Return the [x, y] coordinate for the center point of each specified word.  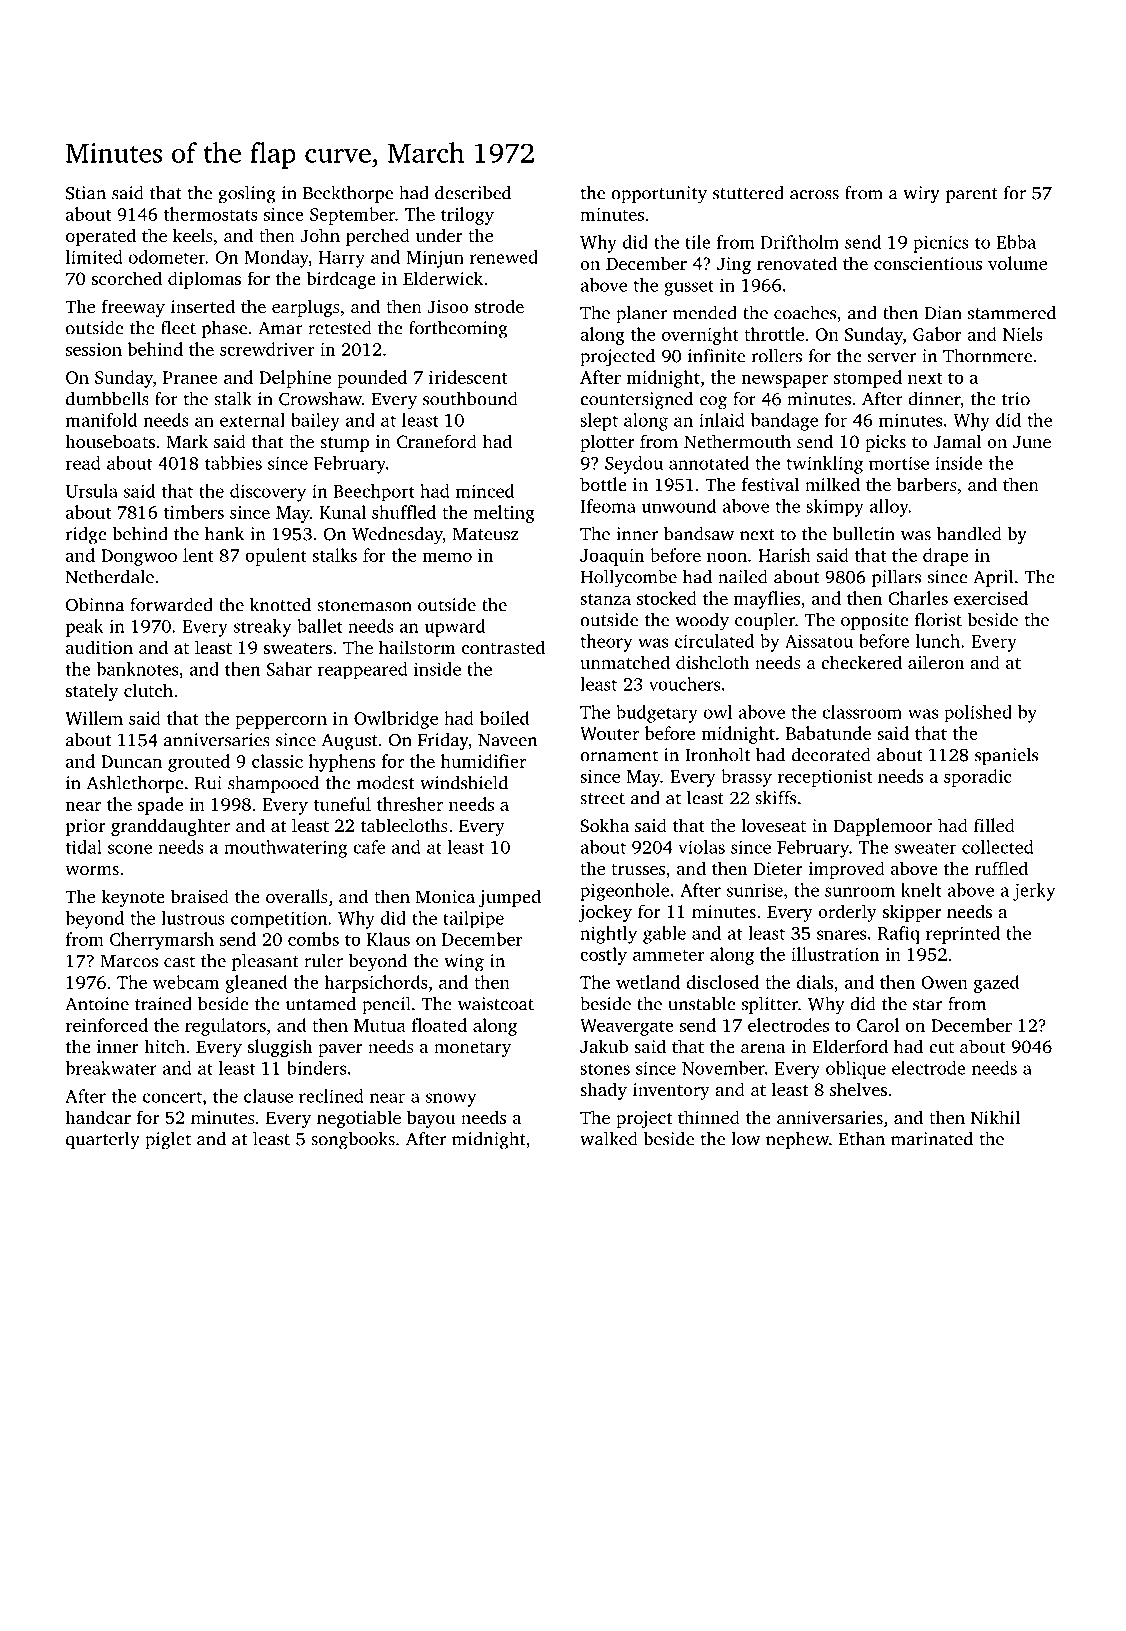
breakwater [111, 1068]
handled [969, 534]
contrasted [503, 647]
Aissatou [819, 641]
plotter [607, 443]
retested [340, 328]
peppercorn [281, 722]
